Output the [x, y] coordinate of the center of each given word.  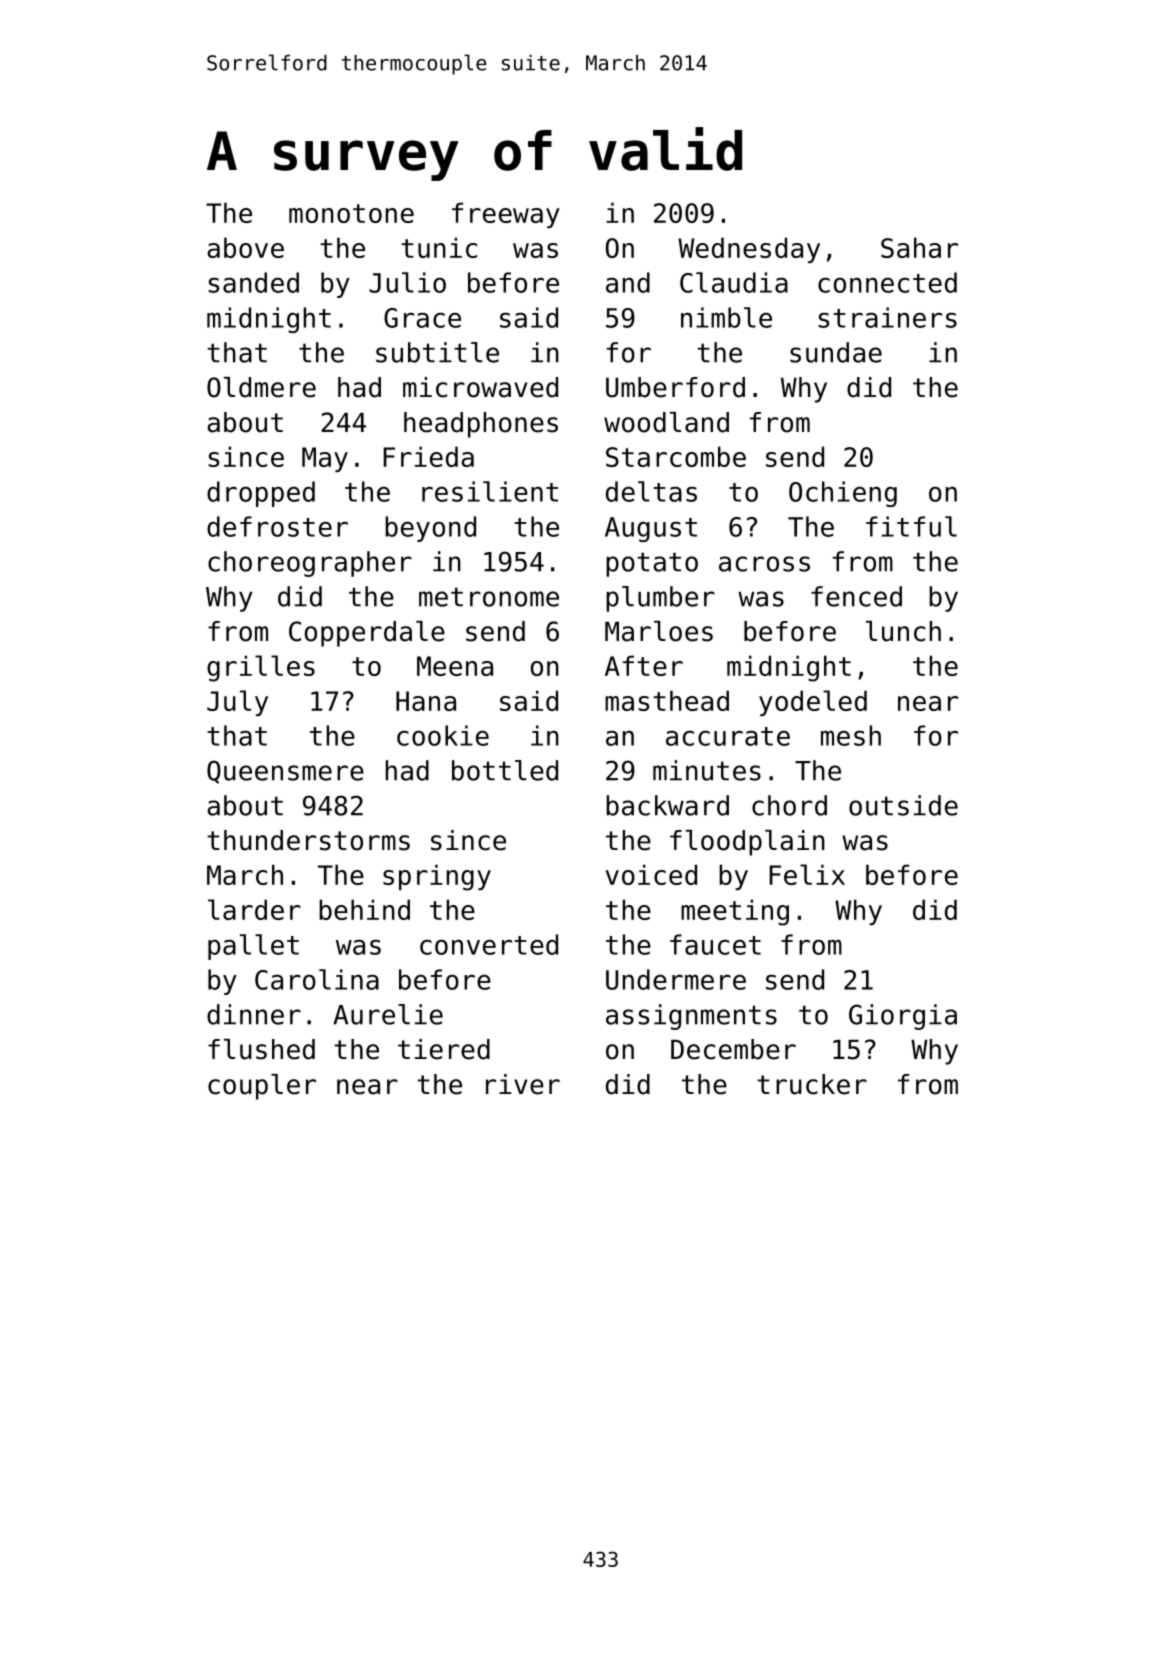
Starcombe [676, 456]
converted [489, 944]
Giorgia [903, 1017]
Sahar [919, 247]
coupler [262, 1087]
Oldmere [261, 387]
